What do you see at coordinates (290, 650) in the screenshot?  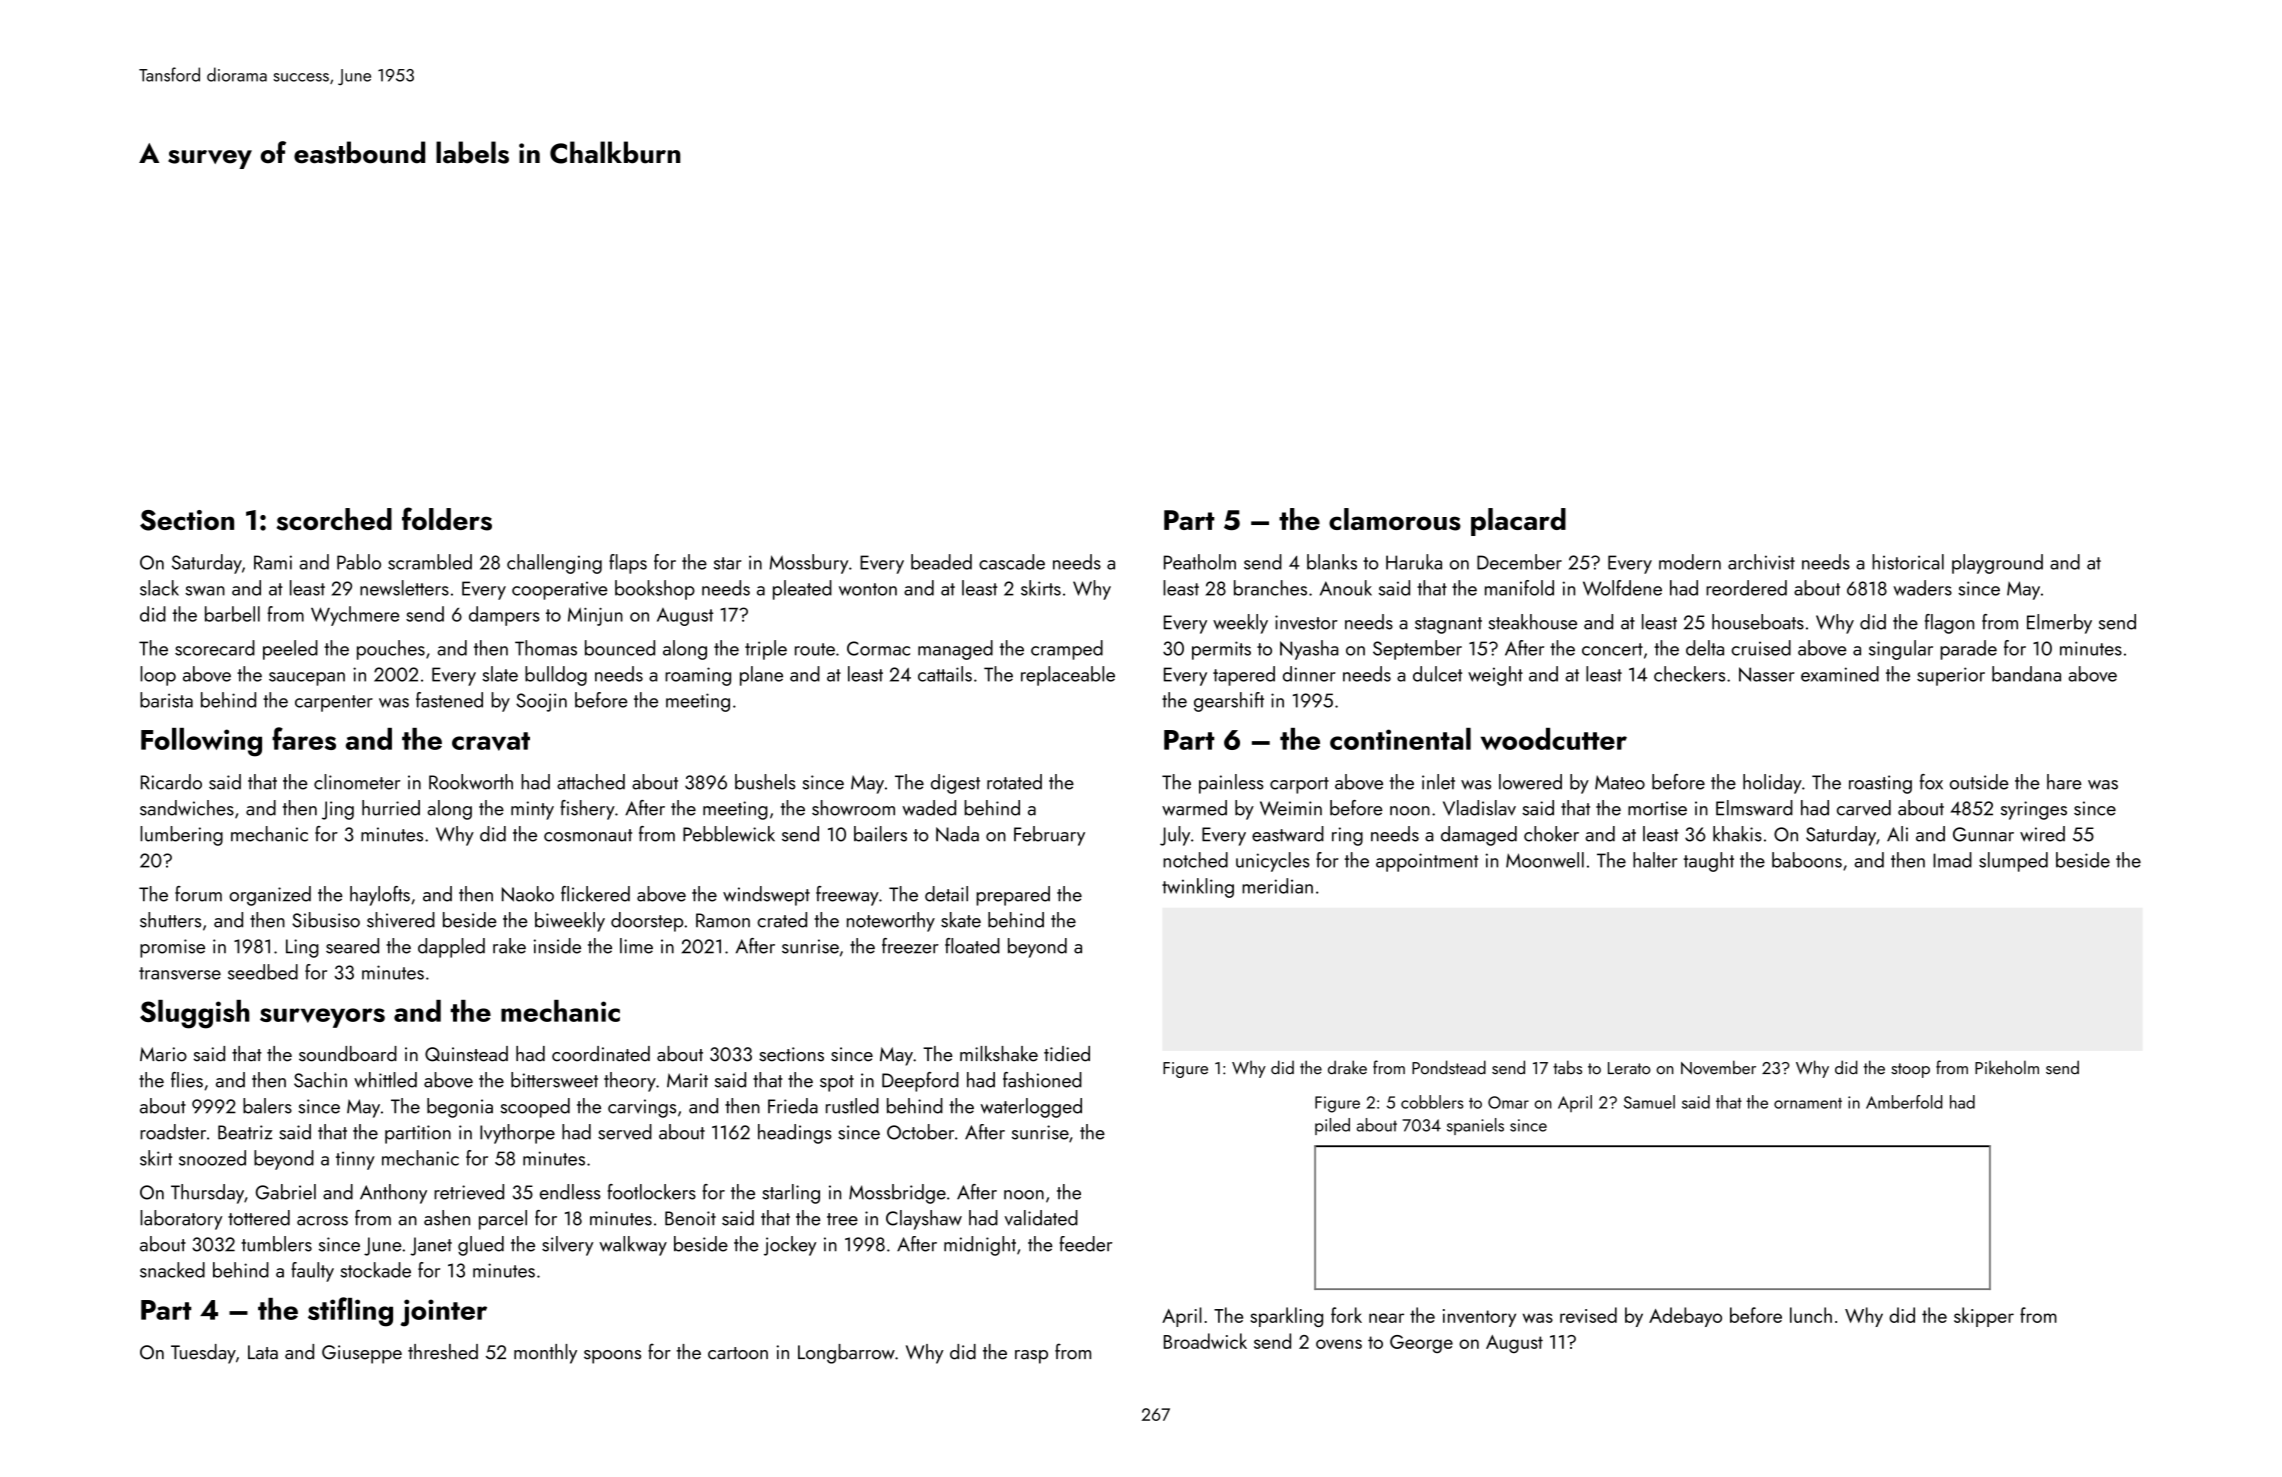 I see `peeled` at bounding box center [290, 650].
